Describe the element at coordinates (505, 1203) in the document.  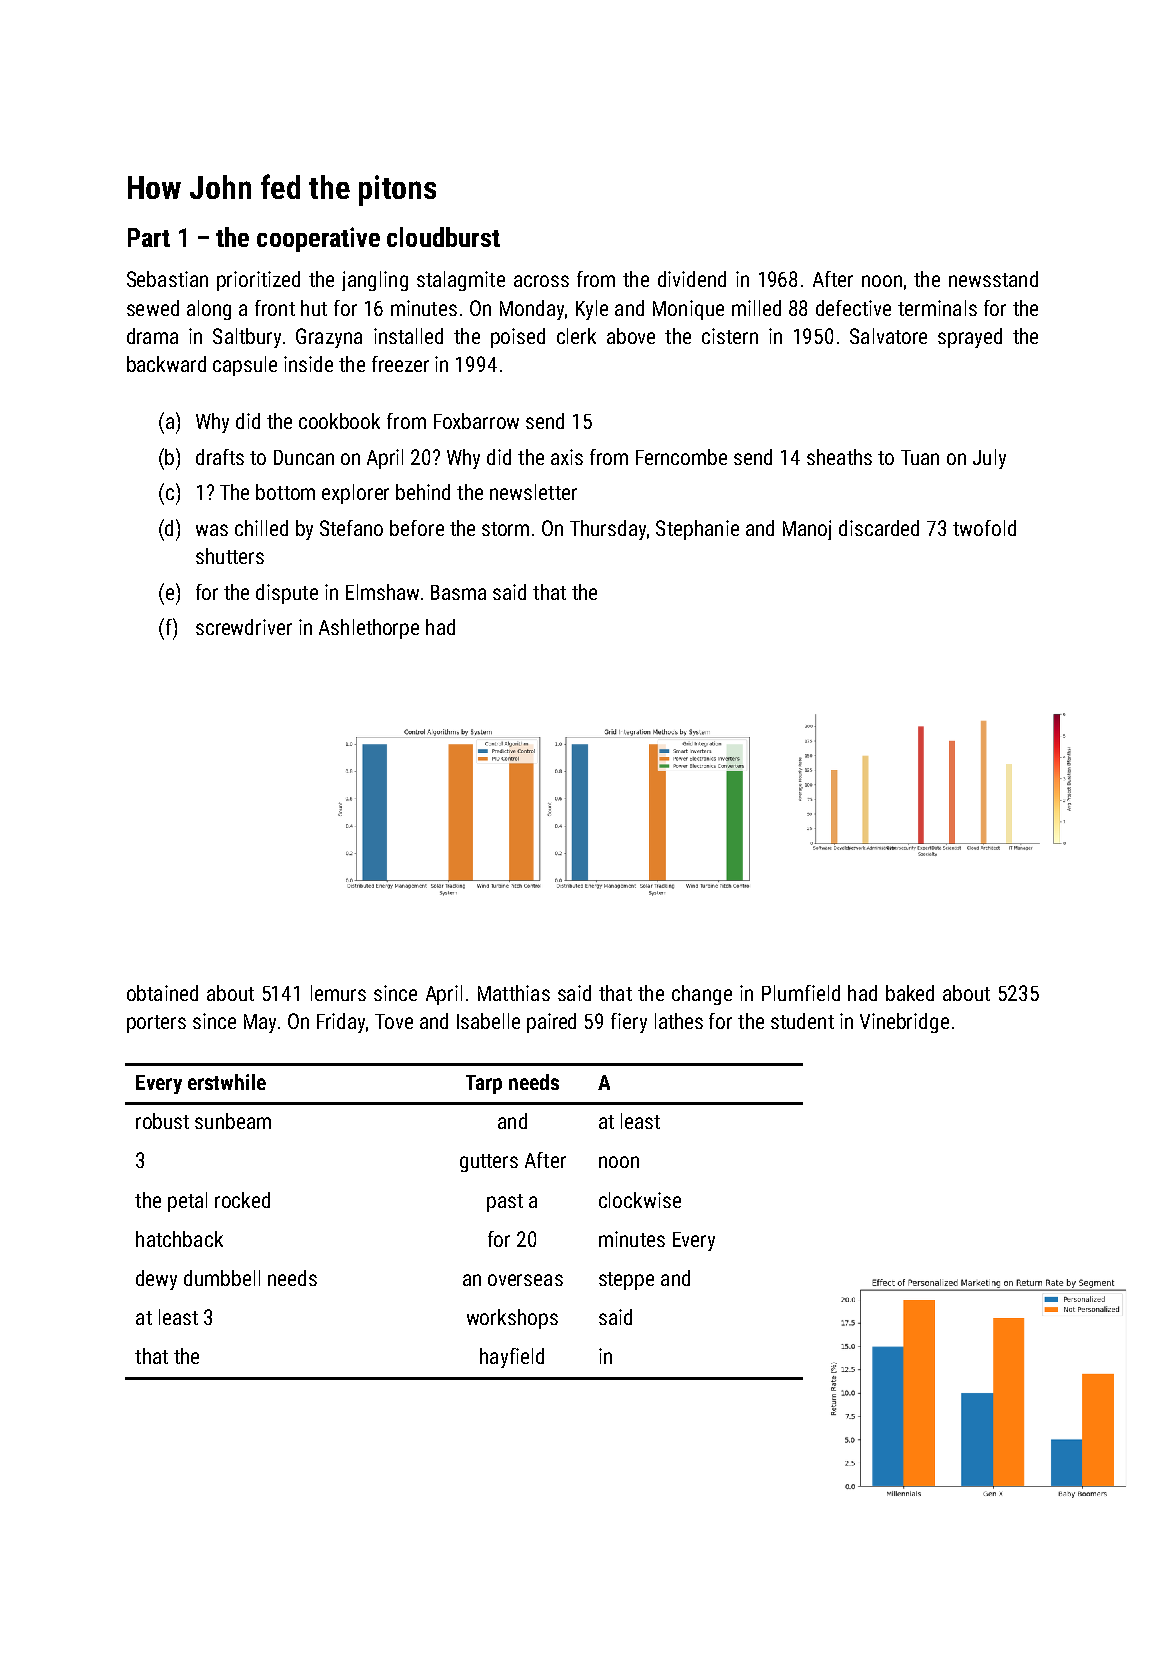
I see `past` at that location.
